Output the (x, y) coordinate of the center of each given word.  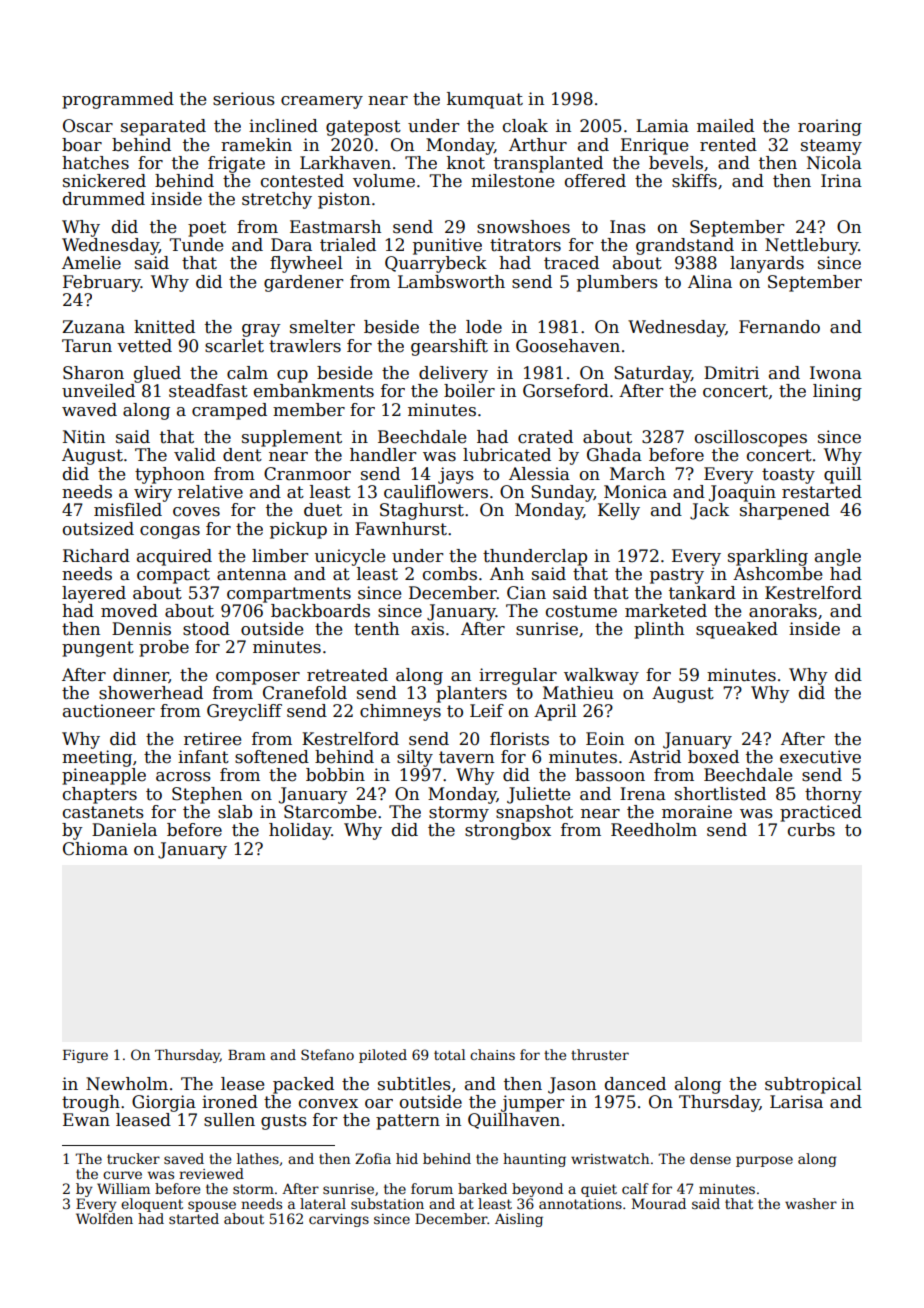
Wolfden (104, 1218)
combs (450, 574)
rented (728, 145)
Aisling (519, 1220)
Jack (709, 511)
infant (203, 757)
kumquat (485, 100)
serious (244, 99)
